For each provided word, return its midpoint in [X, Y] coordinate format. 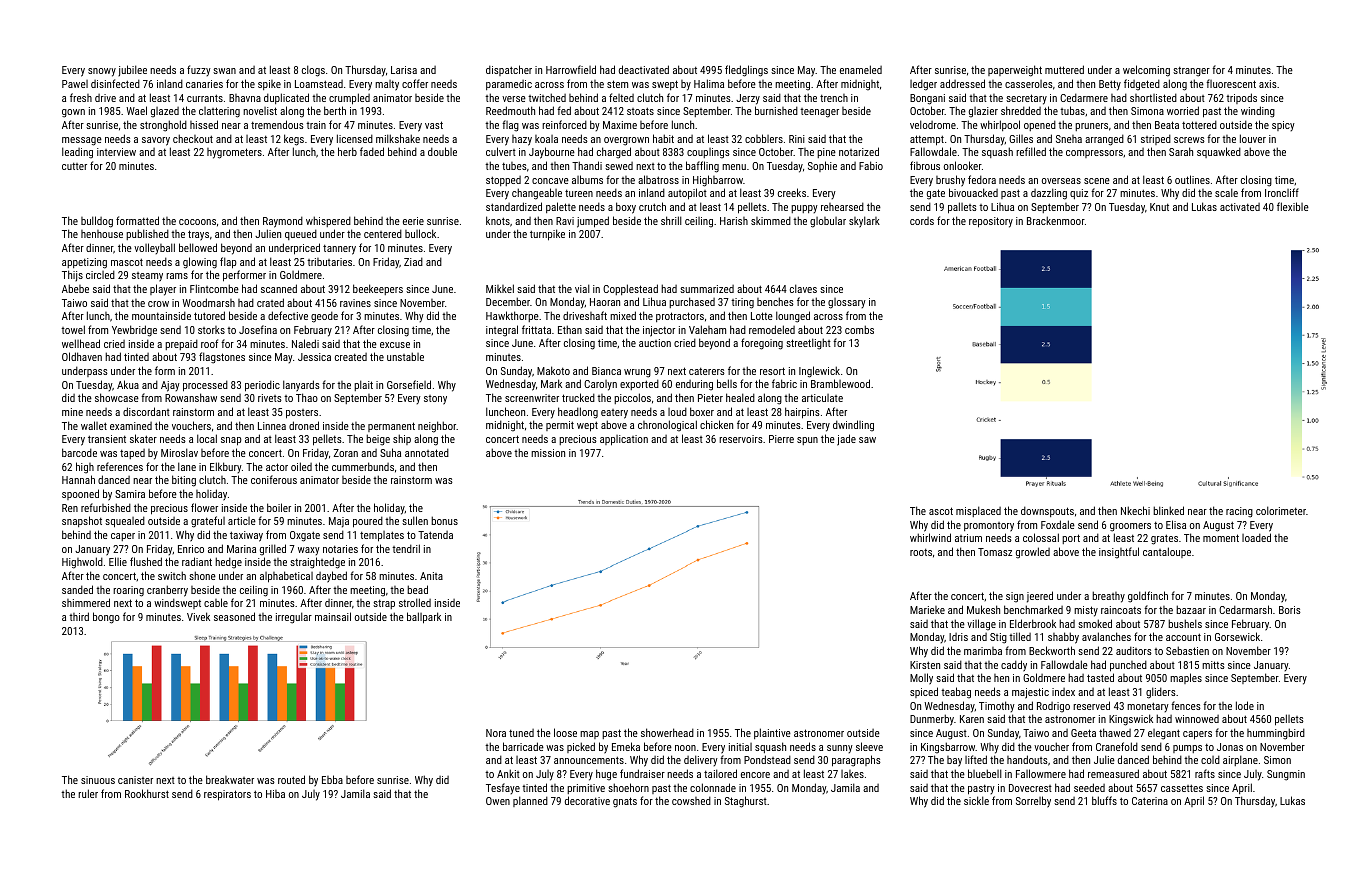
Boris [1290, 610]
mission [548, 453]
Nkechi [1135, 510]
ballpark [424, 618]
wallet [94, 425]
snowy [102, 72]
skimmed [771, 220]
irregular [294, 618]
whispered [328, 221]
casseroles [1029, 84]
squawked [1219, 152]
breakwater [230, 779]
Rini [797, 139]
